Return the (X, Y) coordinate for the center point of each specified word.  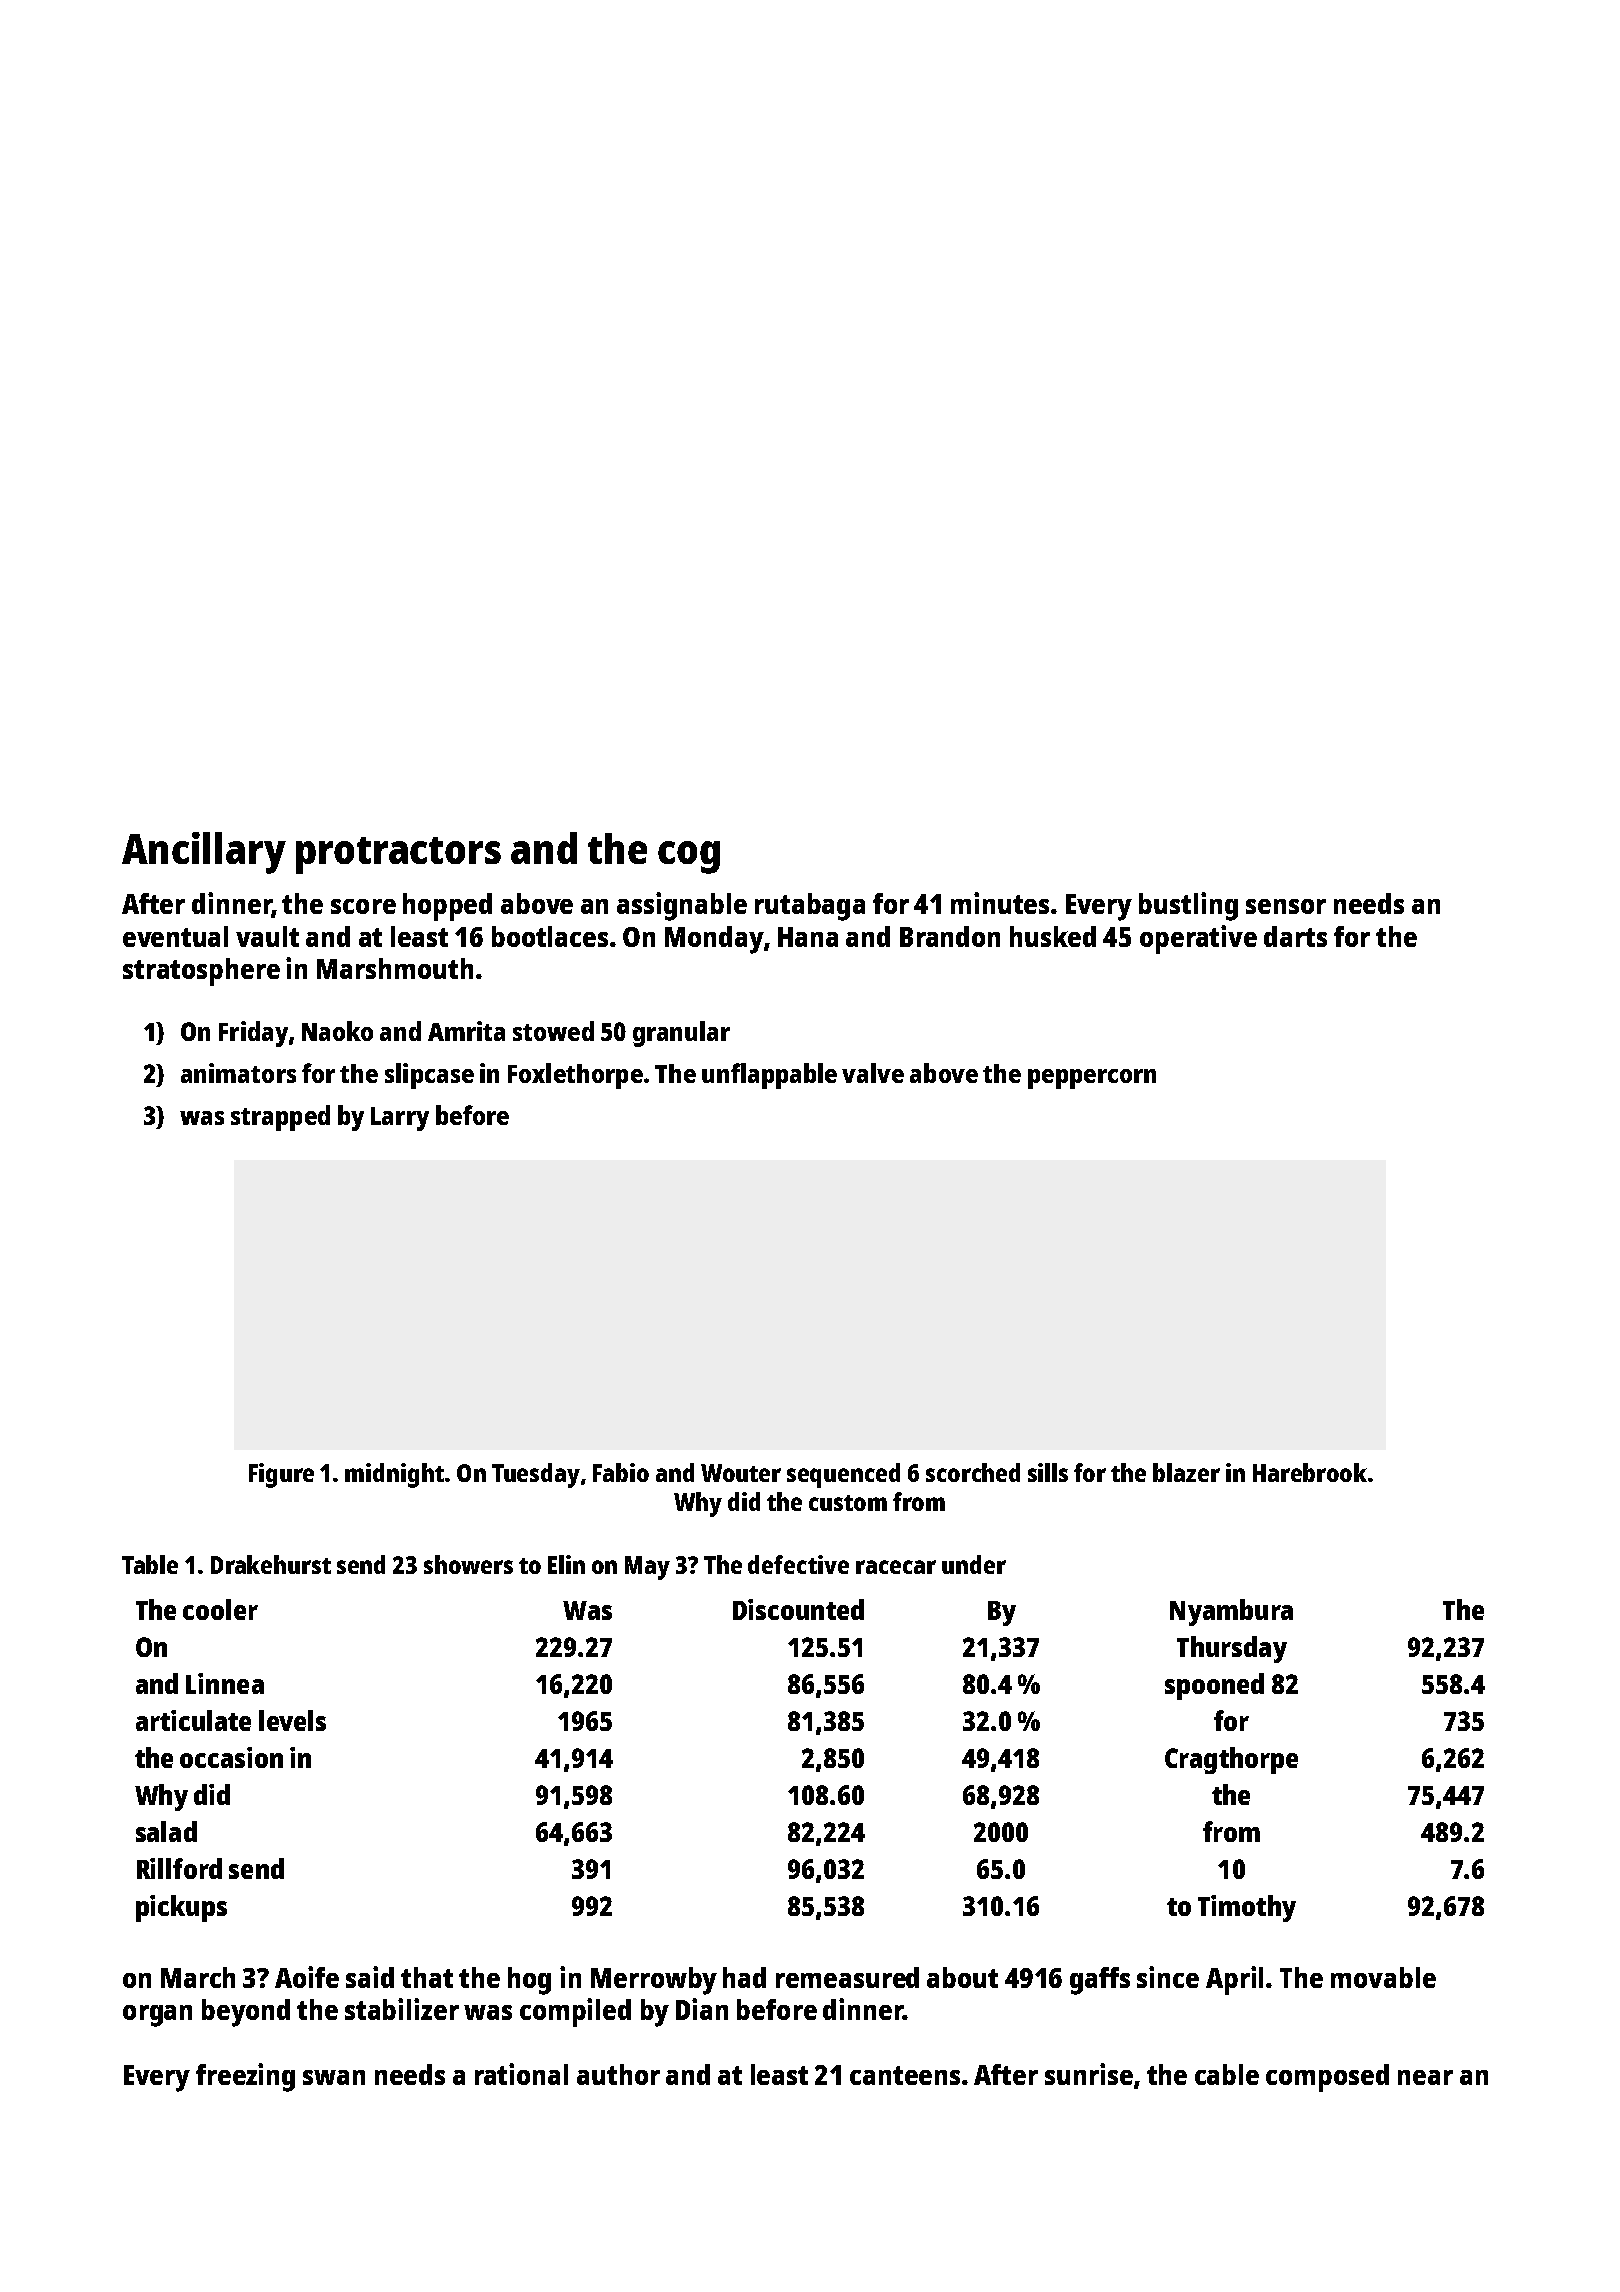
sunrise (1089, 2074)
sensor (1286, 906)
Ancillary (204, 853)
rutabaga (810, 907)
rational (521, 2074)
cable (1227, 2074)
